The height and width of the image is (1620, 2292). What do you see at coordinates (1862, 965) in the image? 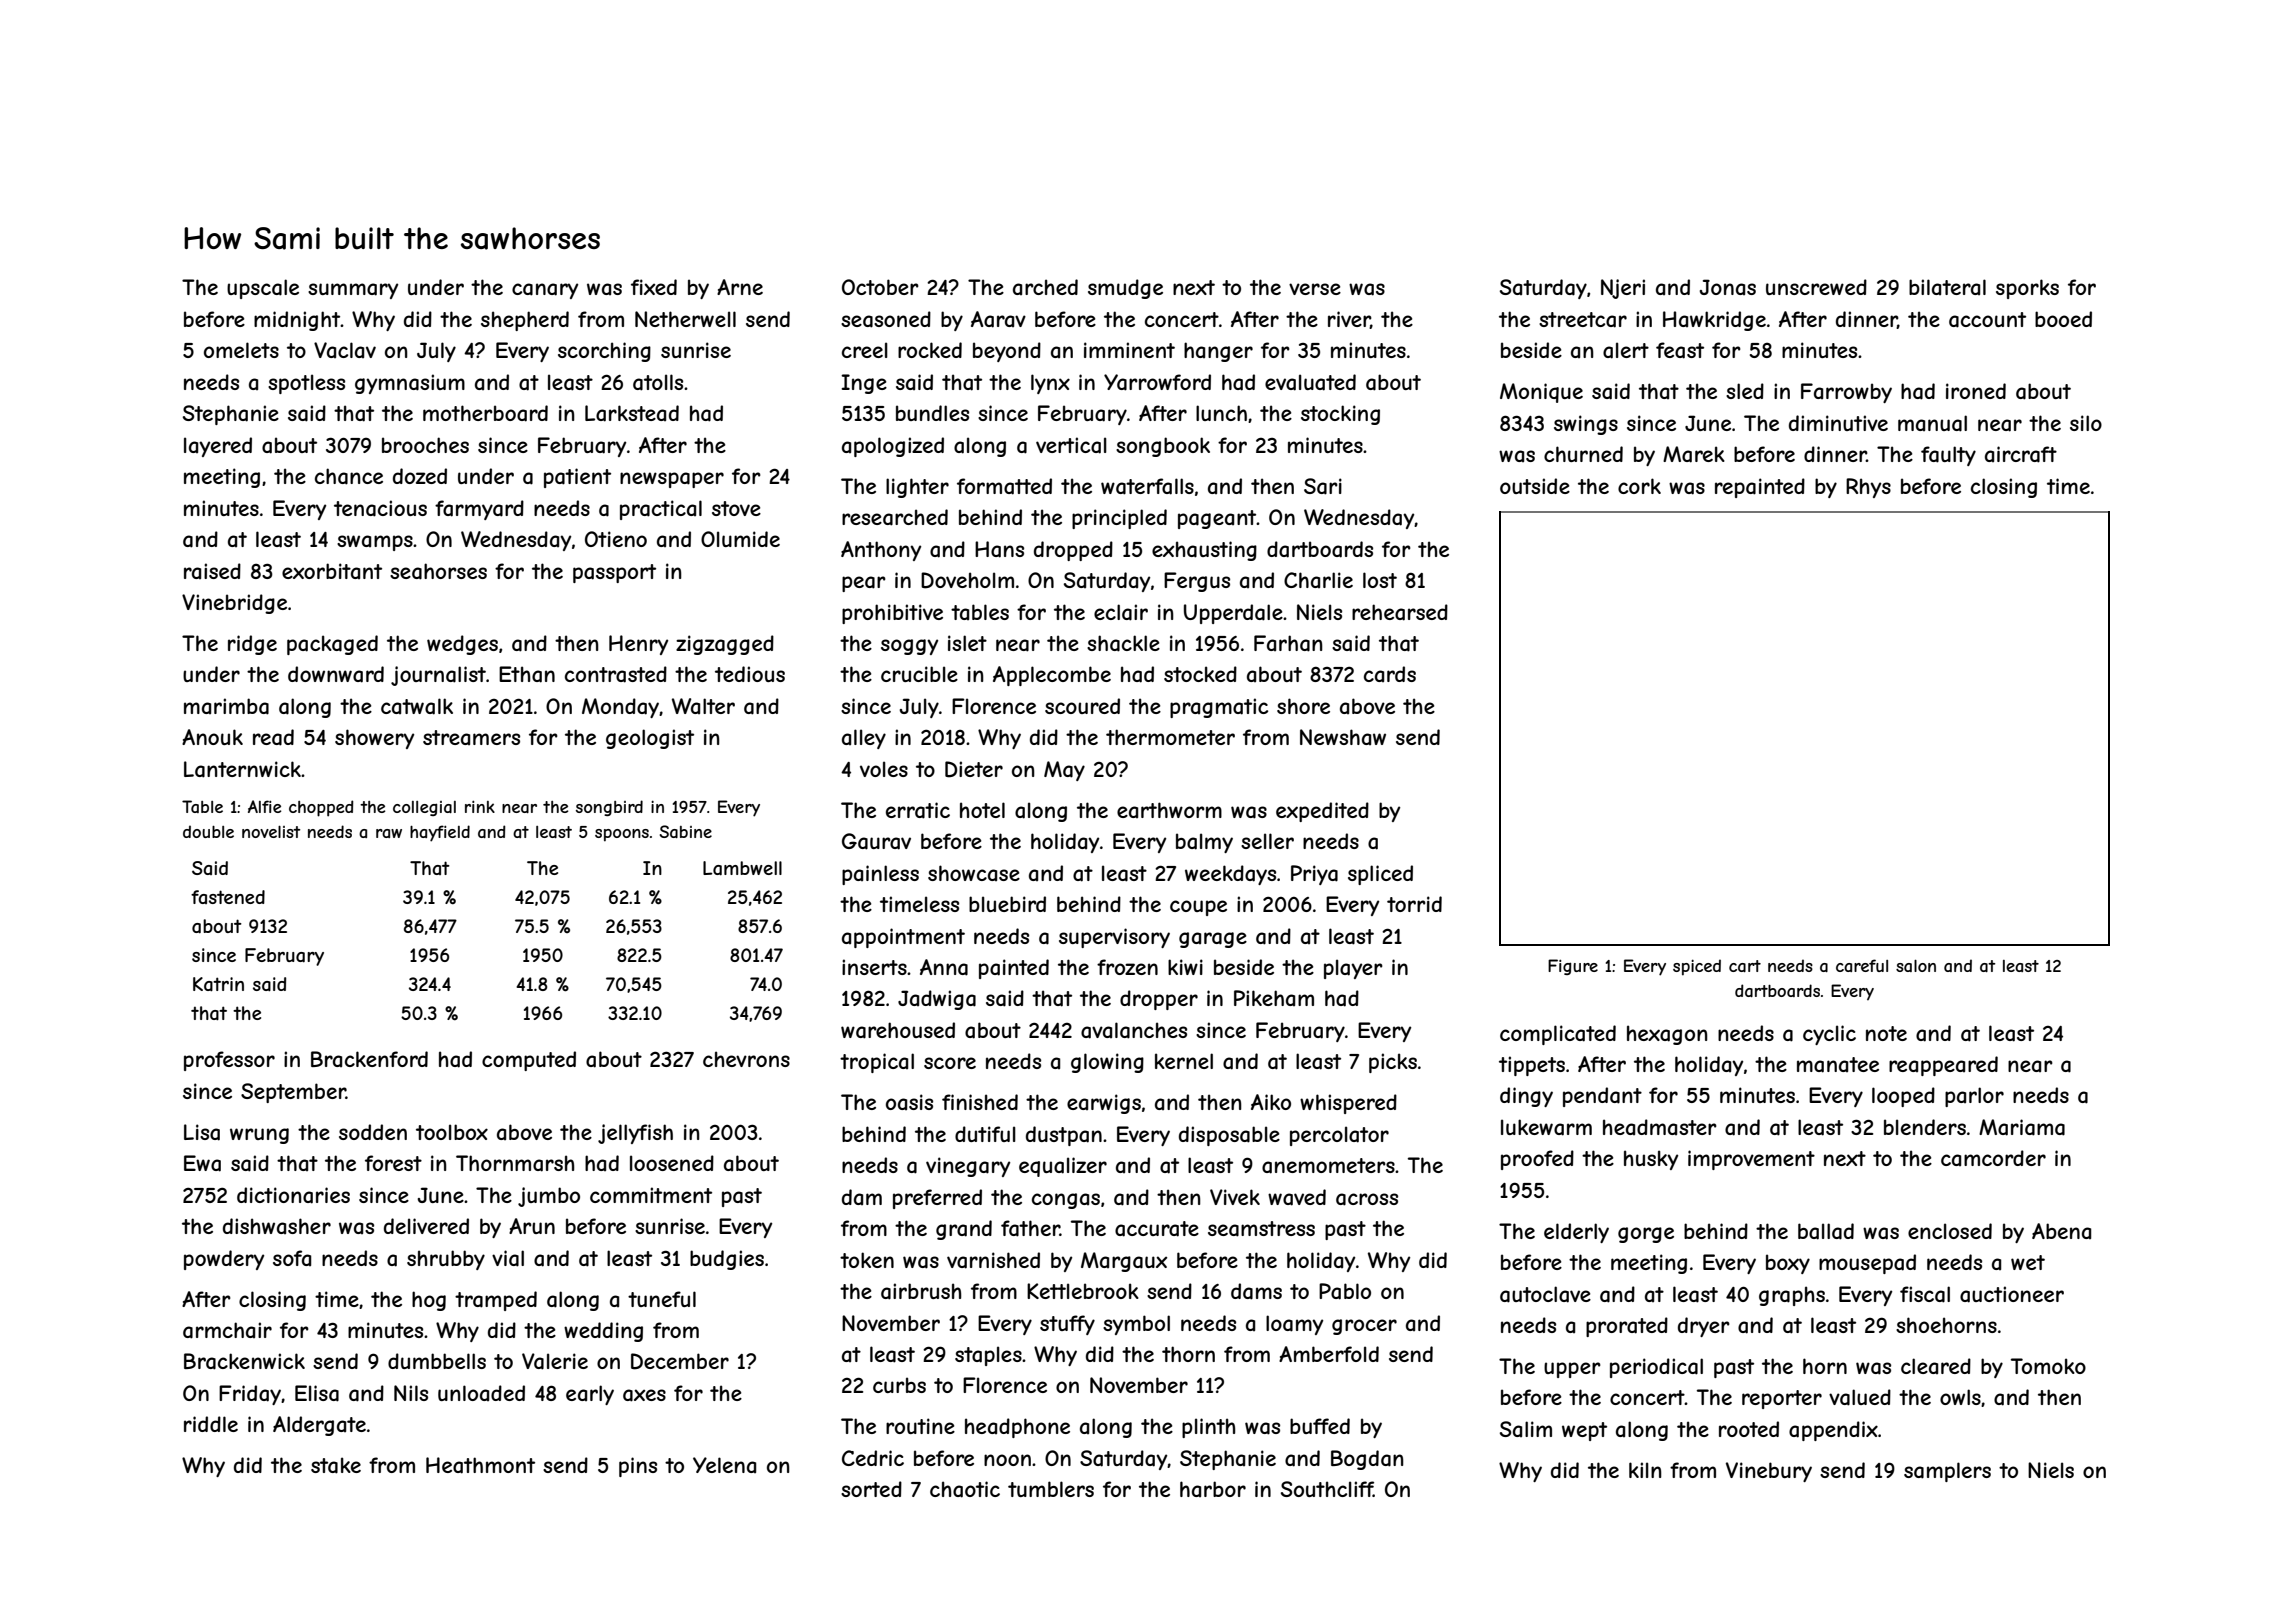
I see `careful` at bounding box center [1862, 965].
